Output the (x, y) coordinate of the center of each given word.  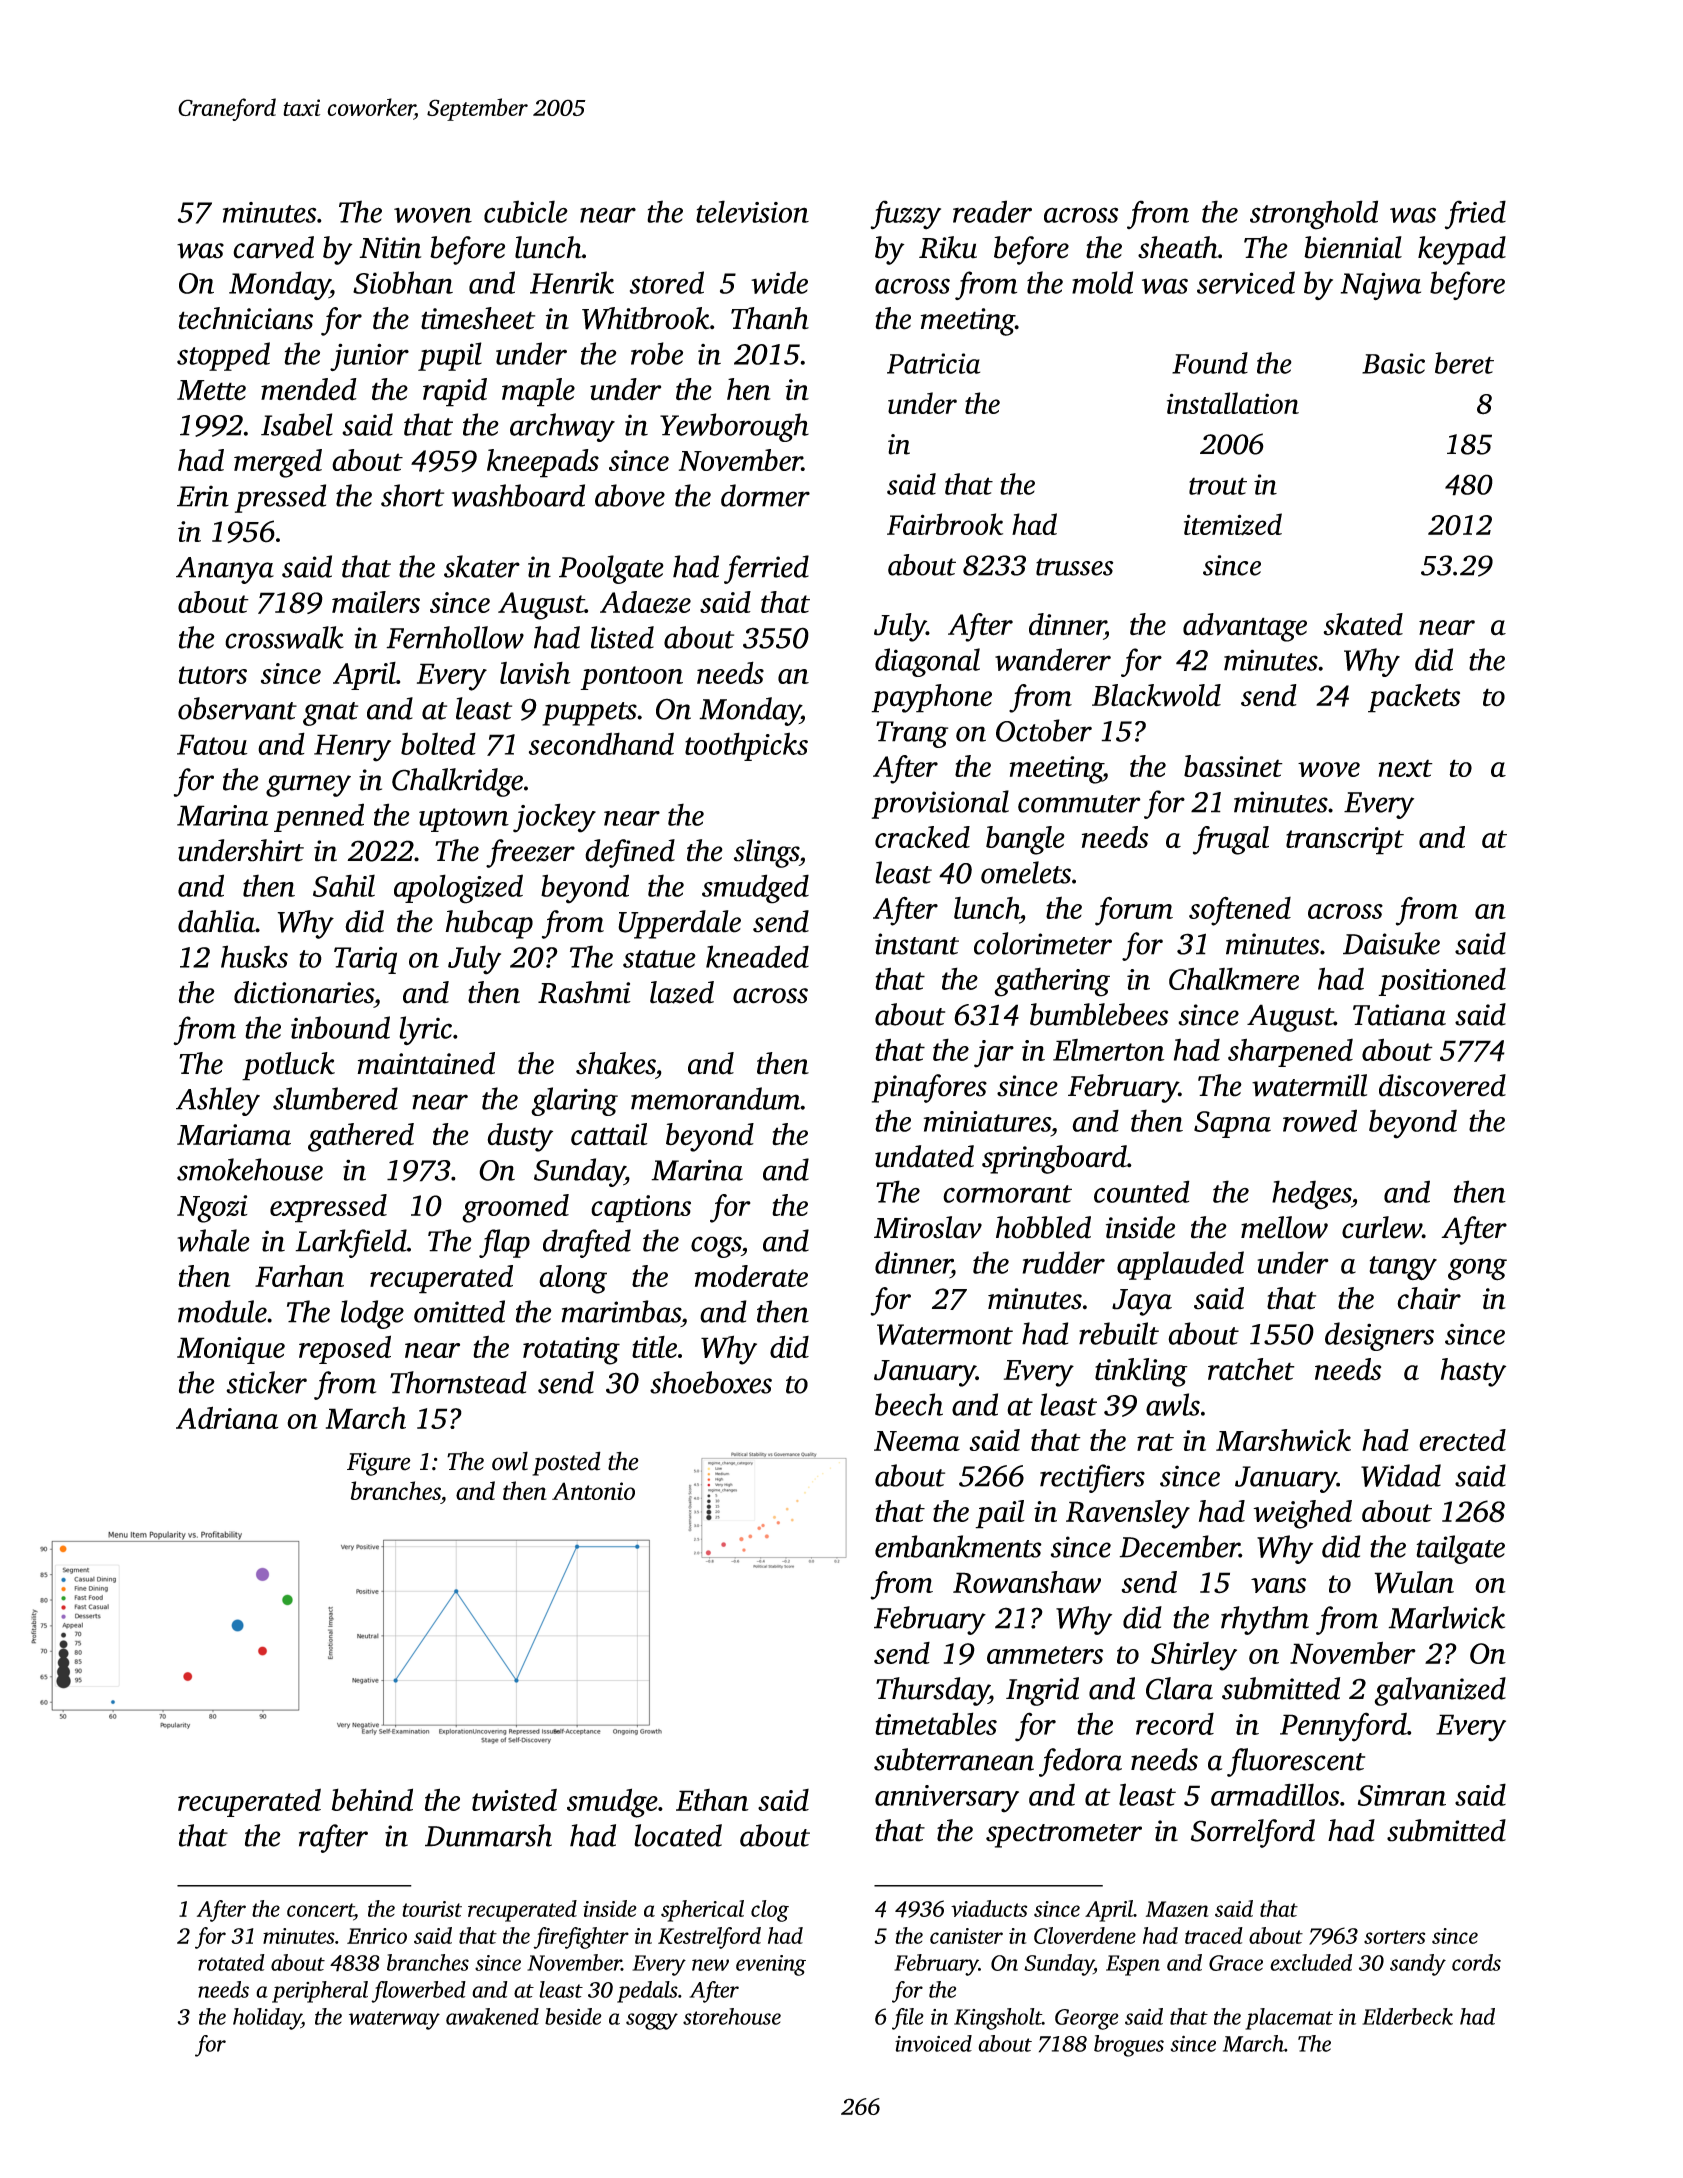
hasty (1473, 1372)
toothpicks (746, 746)
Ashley (218, 1101)
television (752, 211)
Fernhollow (455, 637)
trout (1218, 486)
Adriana (227, 1417)
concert (320, 1910)
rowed (1320, 1120)
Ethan (712, 1800)
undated (924, 1156)
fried (1475, 215)
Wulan (1414, 1582)
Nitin (390, 248)
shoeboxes (711, 1382)
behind (372, 1799)
